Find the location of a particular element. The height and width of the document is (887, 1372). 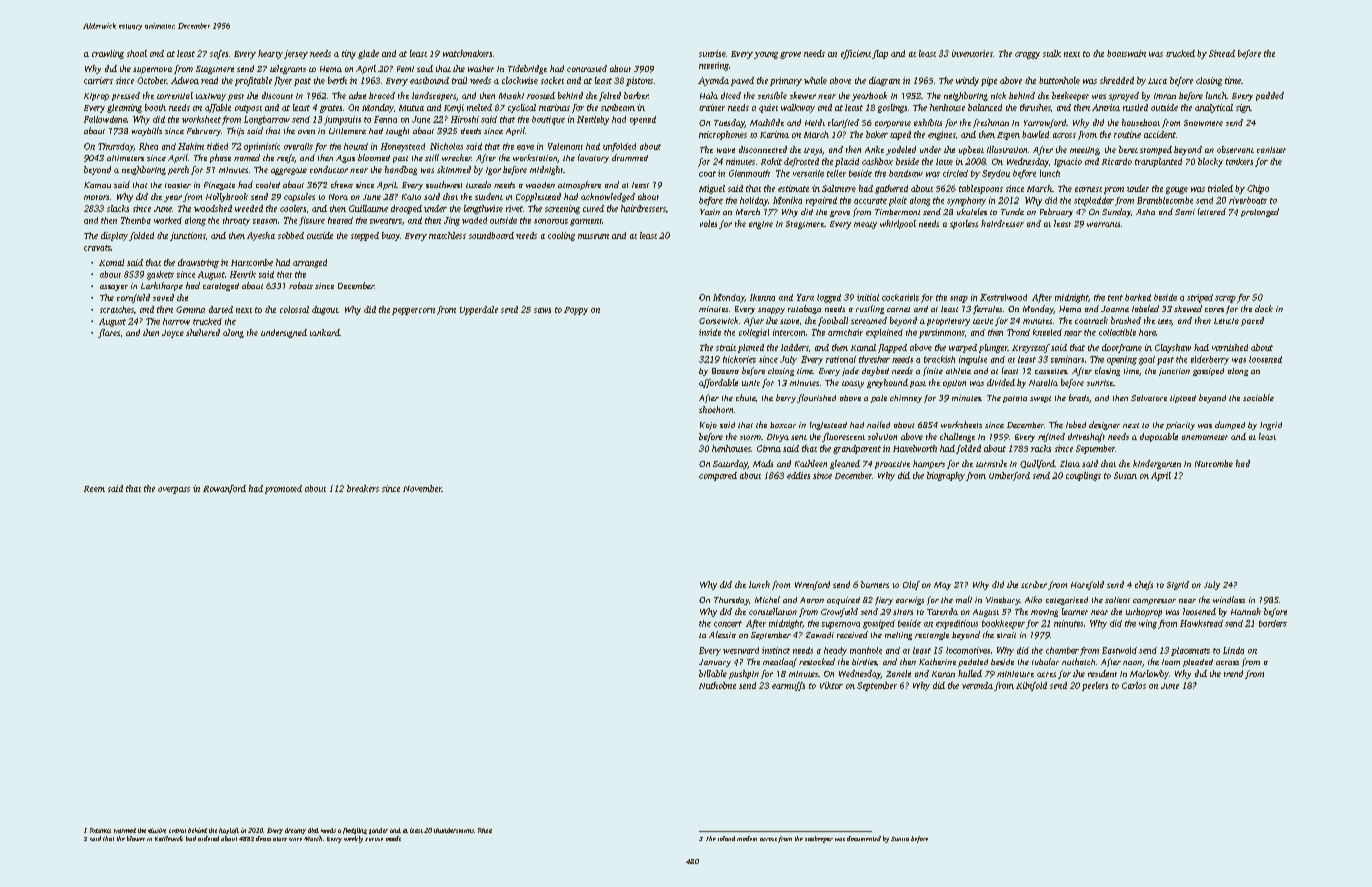

Komal is located at coordinates (111, 262).
